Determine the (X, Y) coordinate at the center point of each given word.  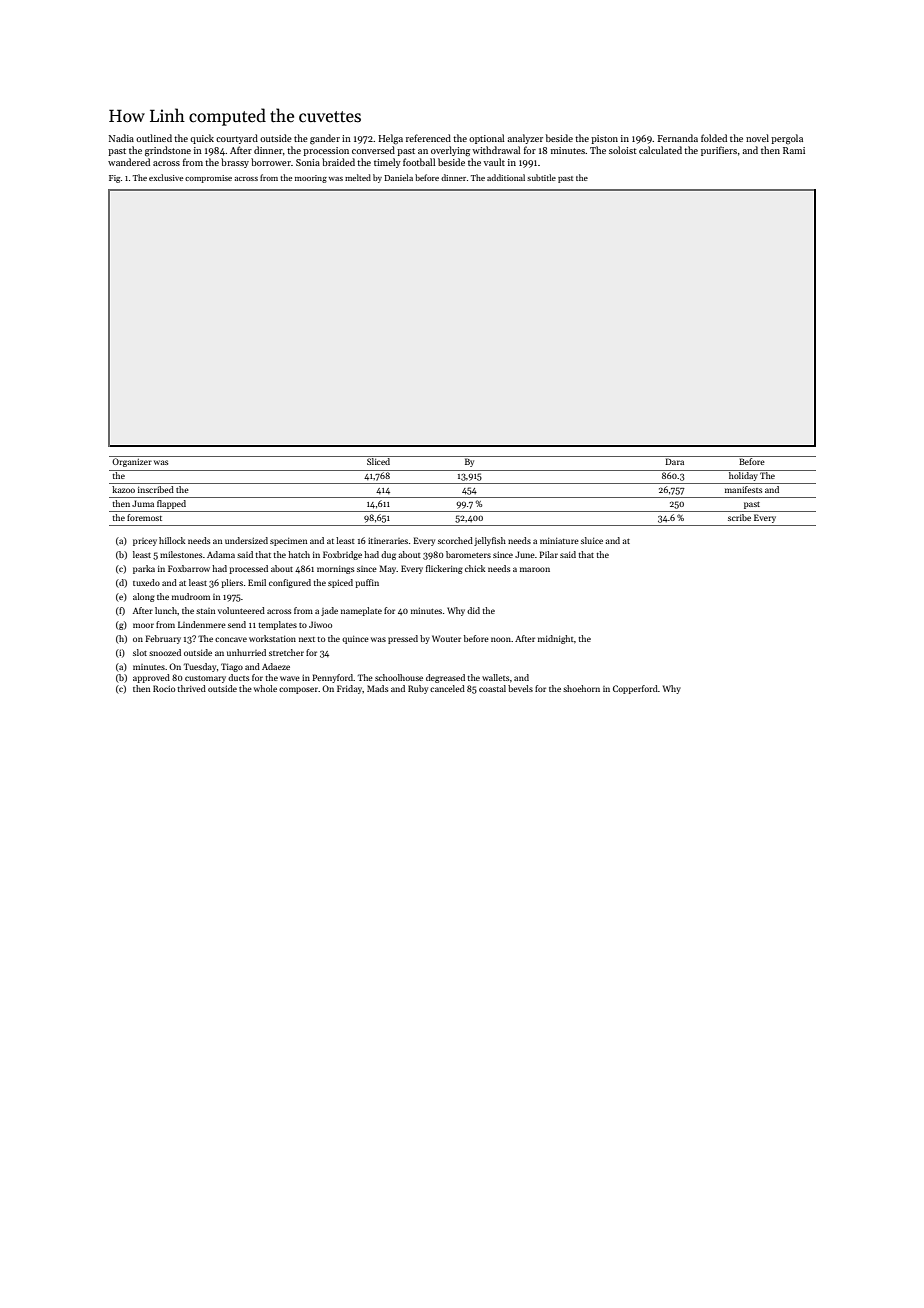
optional (486, 139)
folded (714, 138)
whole (265, 688)
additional (506, 177)
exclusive (166, 177)
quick (202, 139)
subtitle (541, 177)
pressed (403, 639)
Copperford (635, 689)
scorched (455, 540)
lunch (166, 610)
